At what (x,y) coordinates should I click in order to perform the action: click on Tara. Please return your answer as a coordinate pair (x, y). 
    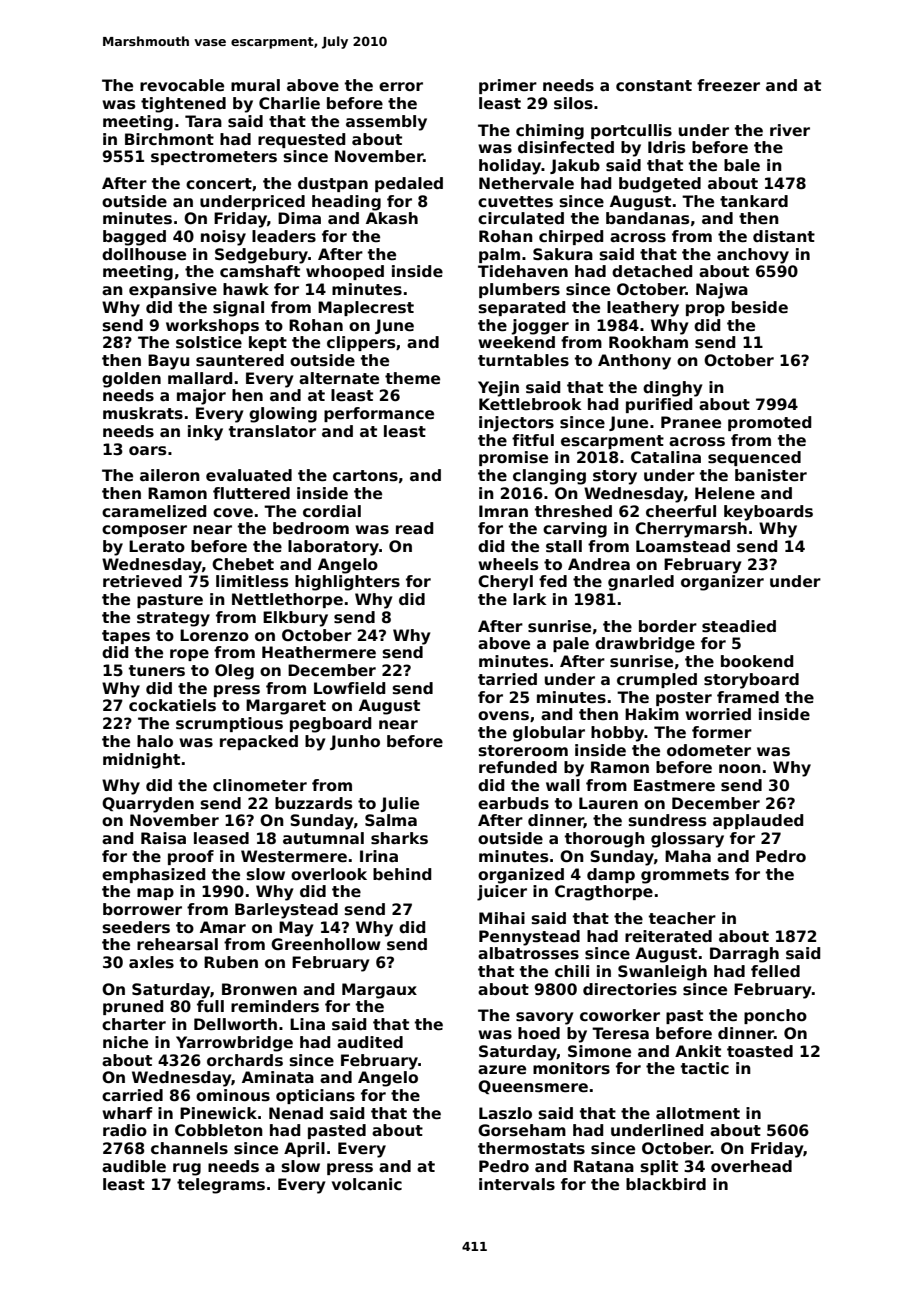
    Looking at the image, I should click on (203, 121).
